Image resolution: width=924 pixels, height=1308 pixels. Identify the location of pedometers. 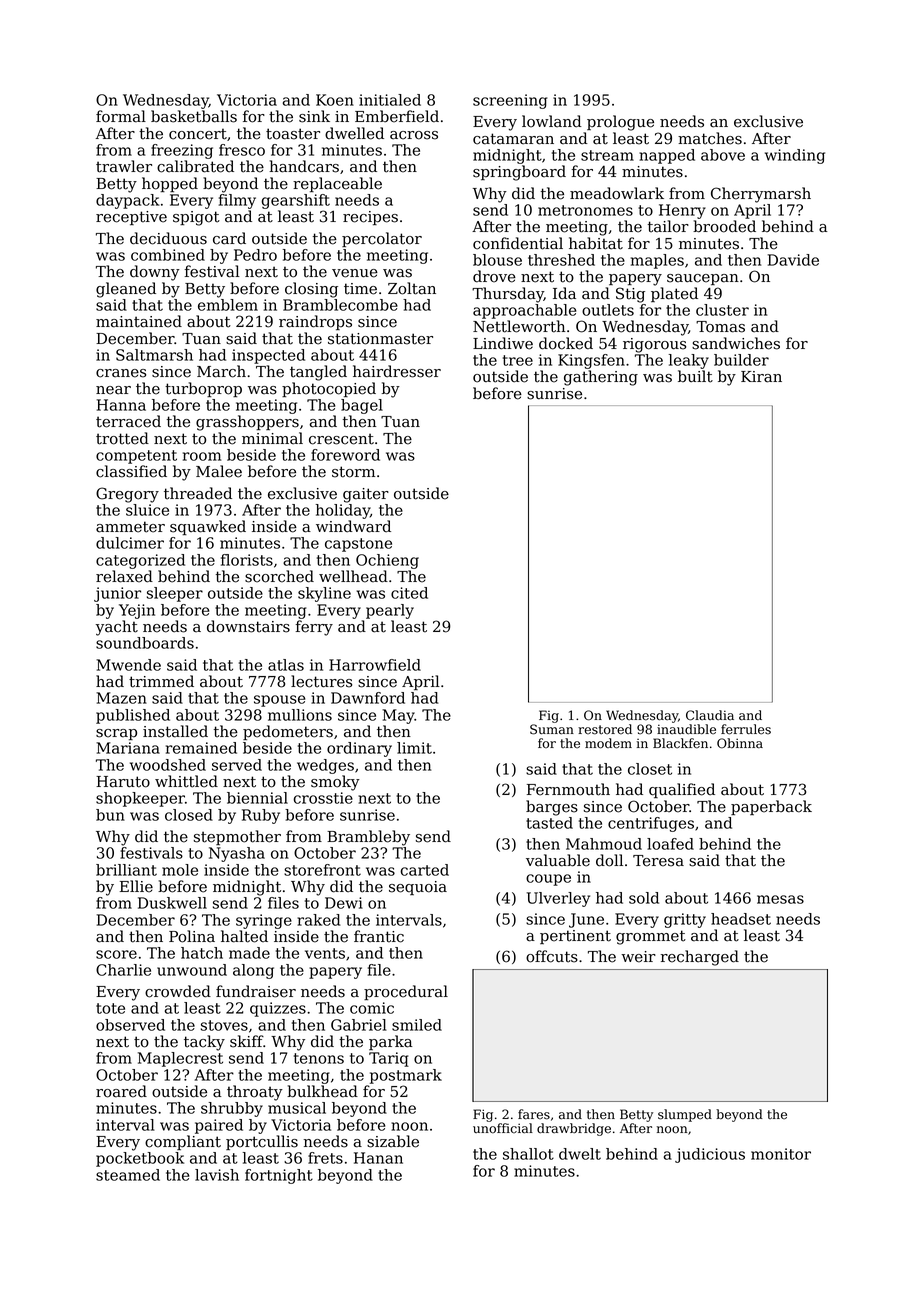
(288, 732).
